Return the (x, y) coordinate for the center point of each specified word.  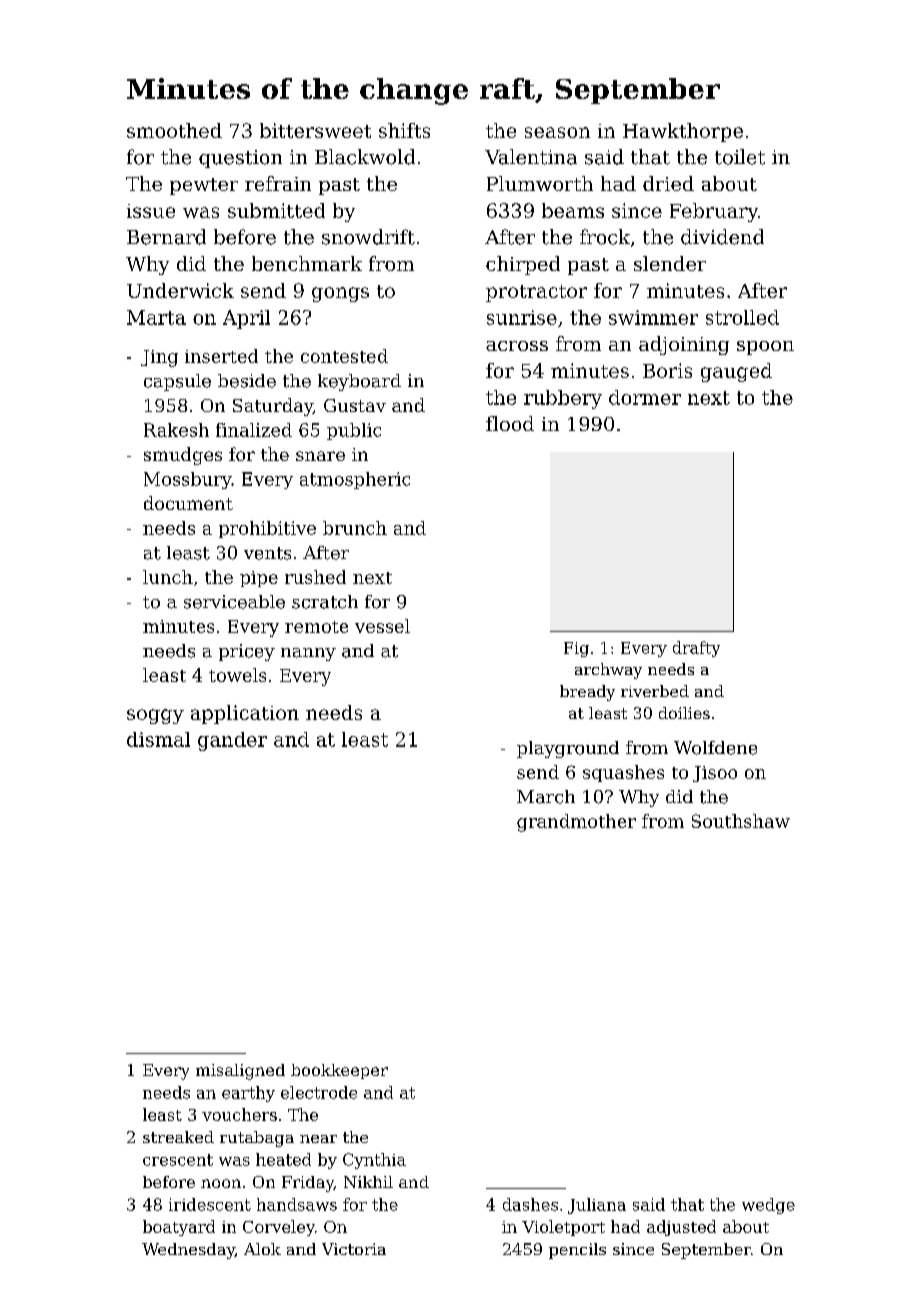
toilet (740, 157)
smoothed (174, 130)
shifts (404, 130)
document (188, 503)
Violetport (563, 1228)
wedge (768, 1206)
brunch (355, 528)
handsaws (297, 1204)
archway (608, 671)
